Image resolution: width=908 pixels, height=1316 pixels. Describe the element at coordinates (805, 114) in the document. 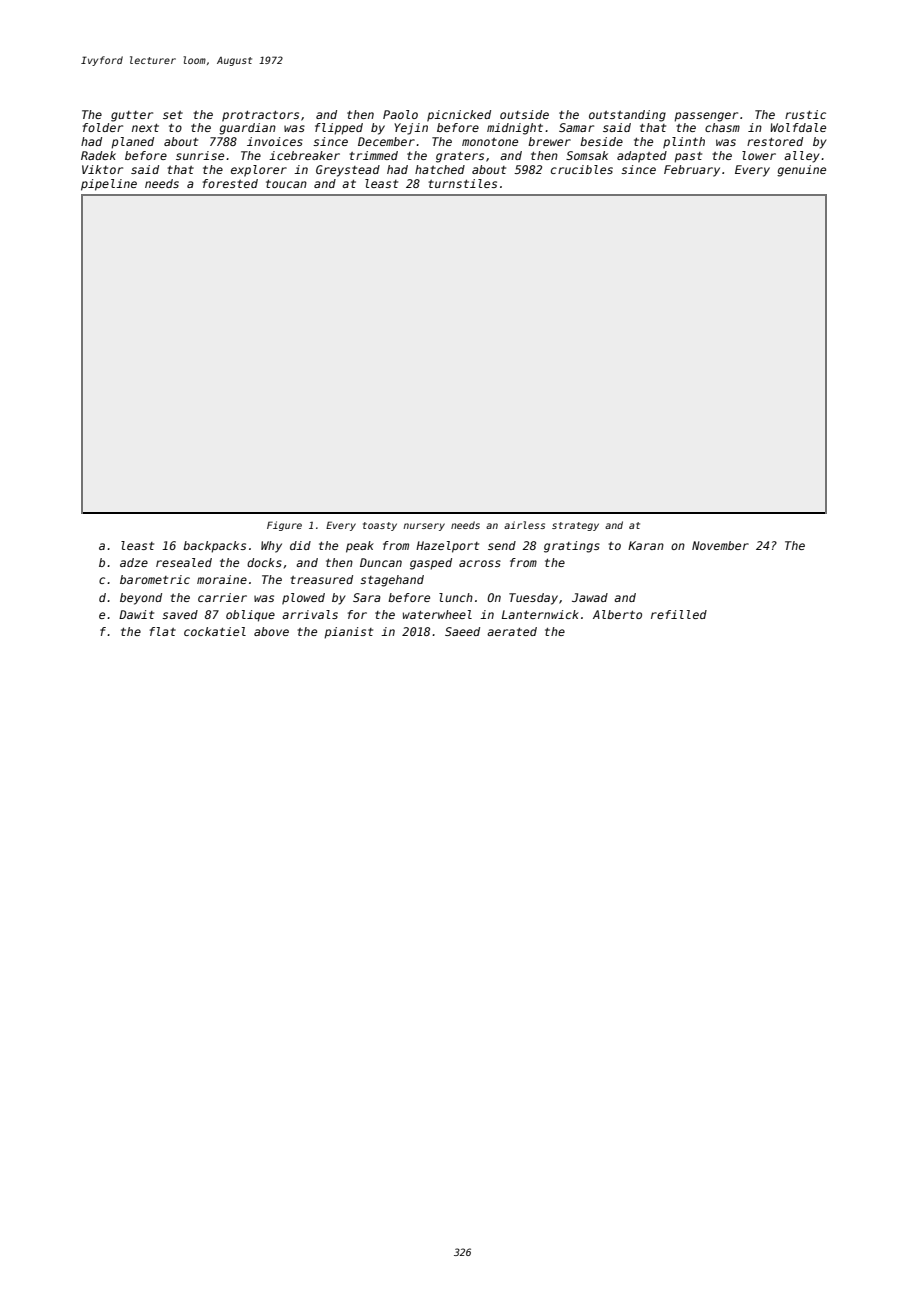

I see `rustic` at that location.
